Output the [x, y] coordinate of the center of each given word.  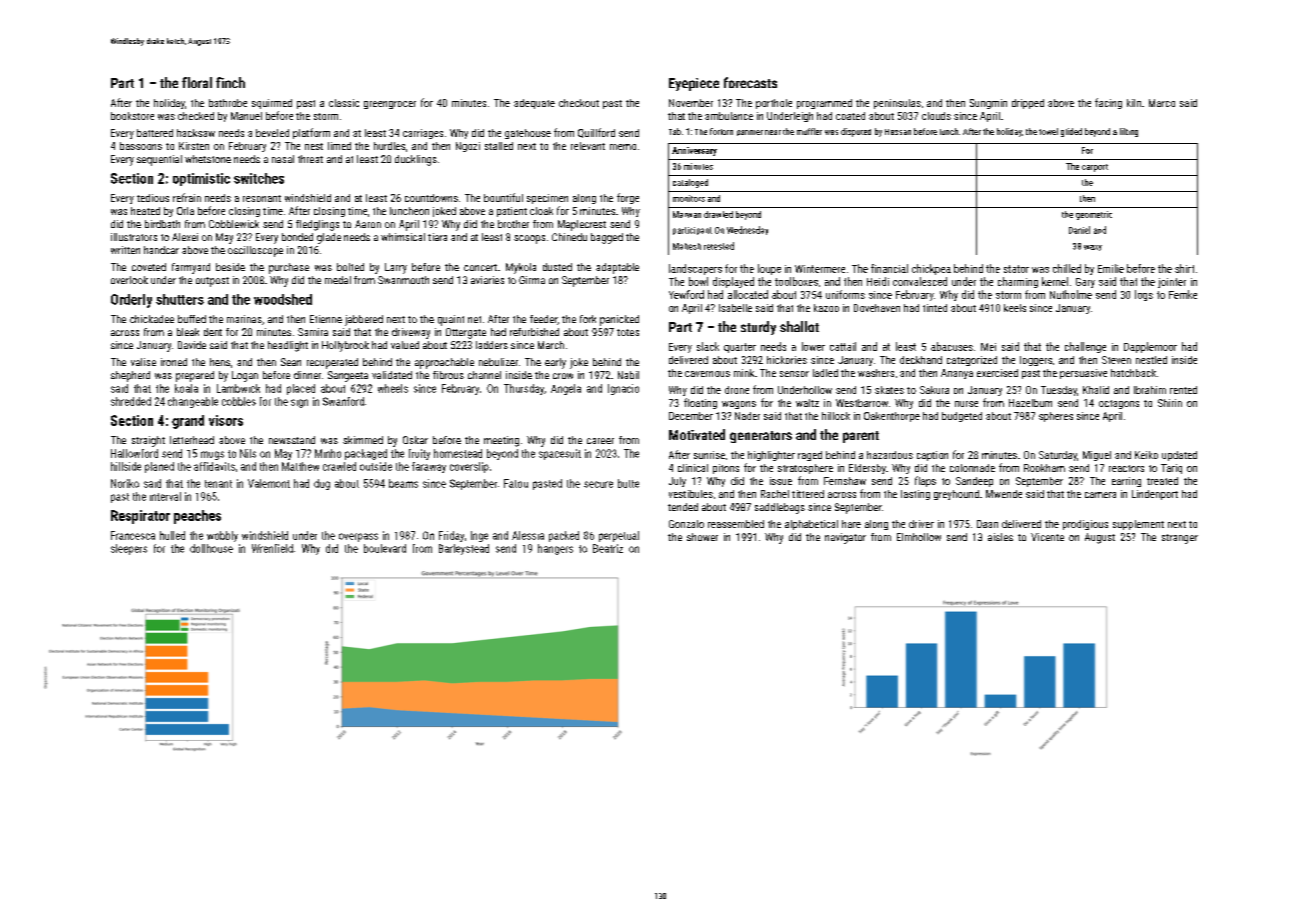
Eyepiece [694, 84]
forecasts [750, 82]
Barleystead [464, 549]
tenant [218, 484]
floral [197, 82]
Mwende [1004, 494]
